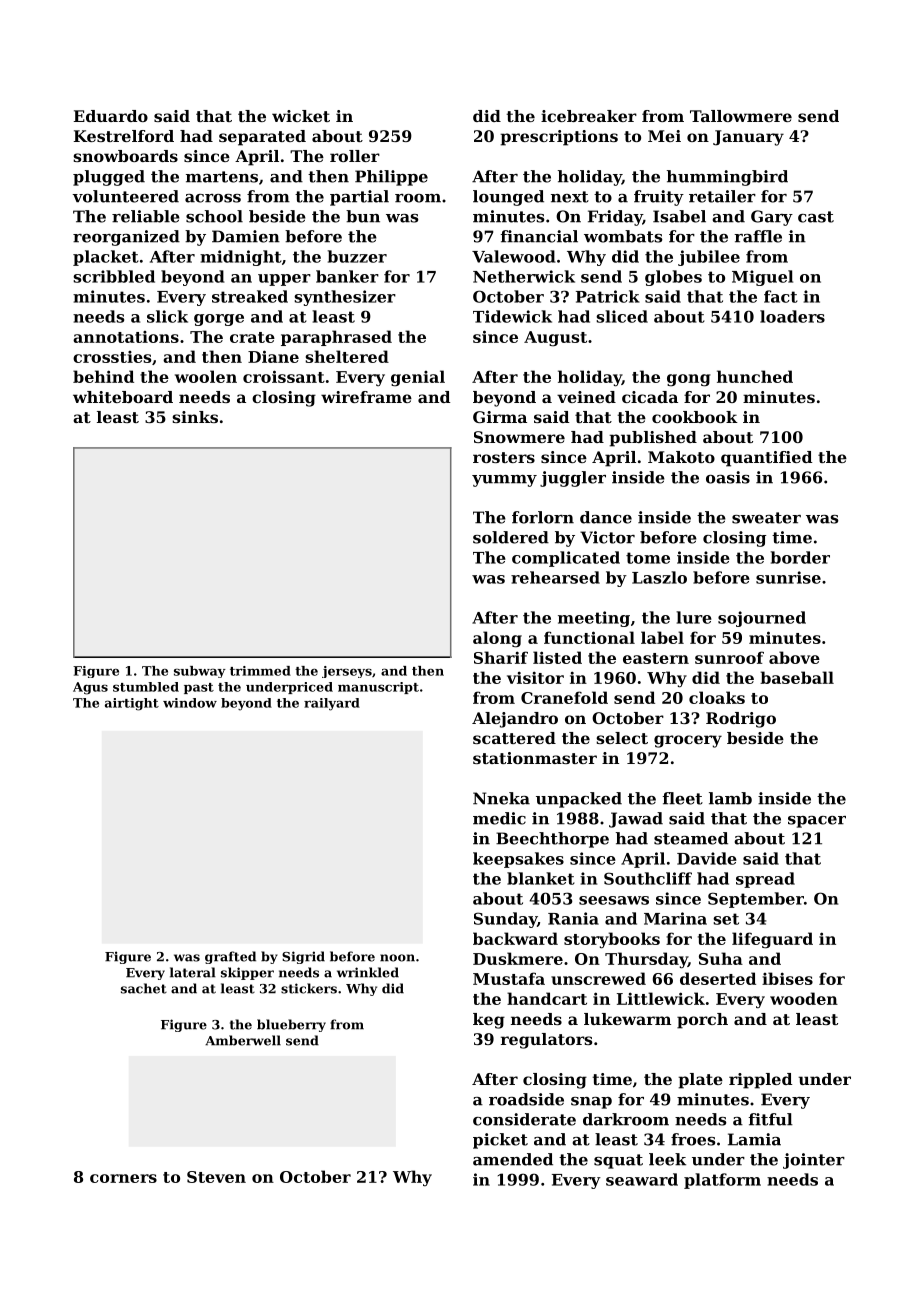 This image has width=924, height=1308. I want to click on Steven, so click(216, 1177).
